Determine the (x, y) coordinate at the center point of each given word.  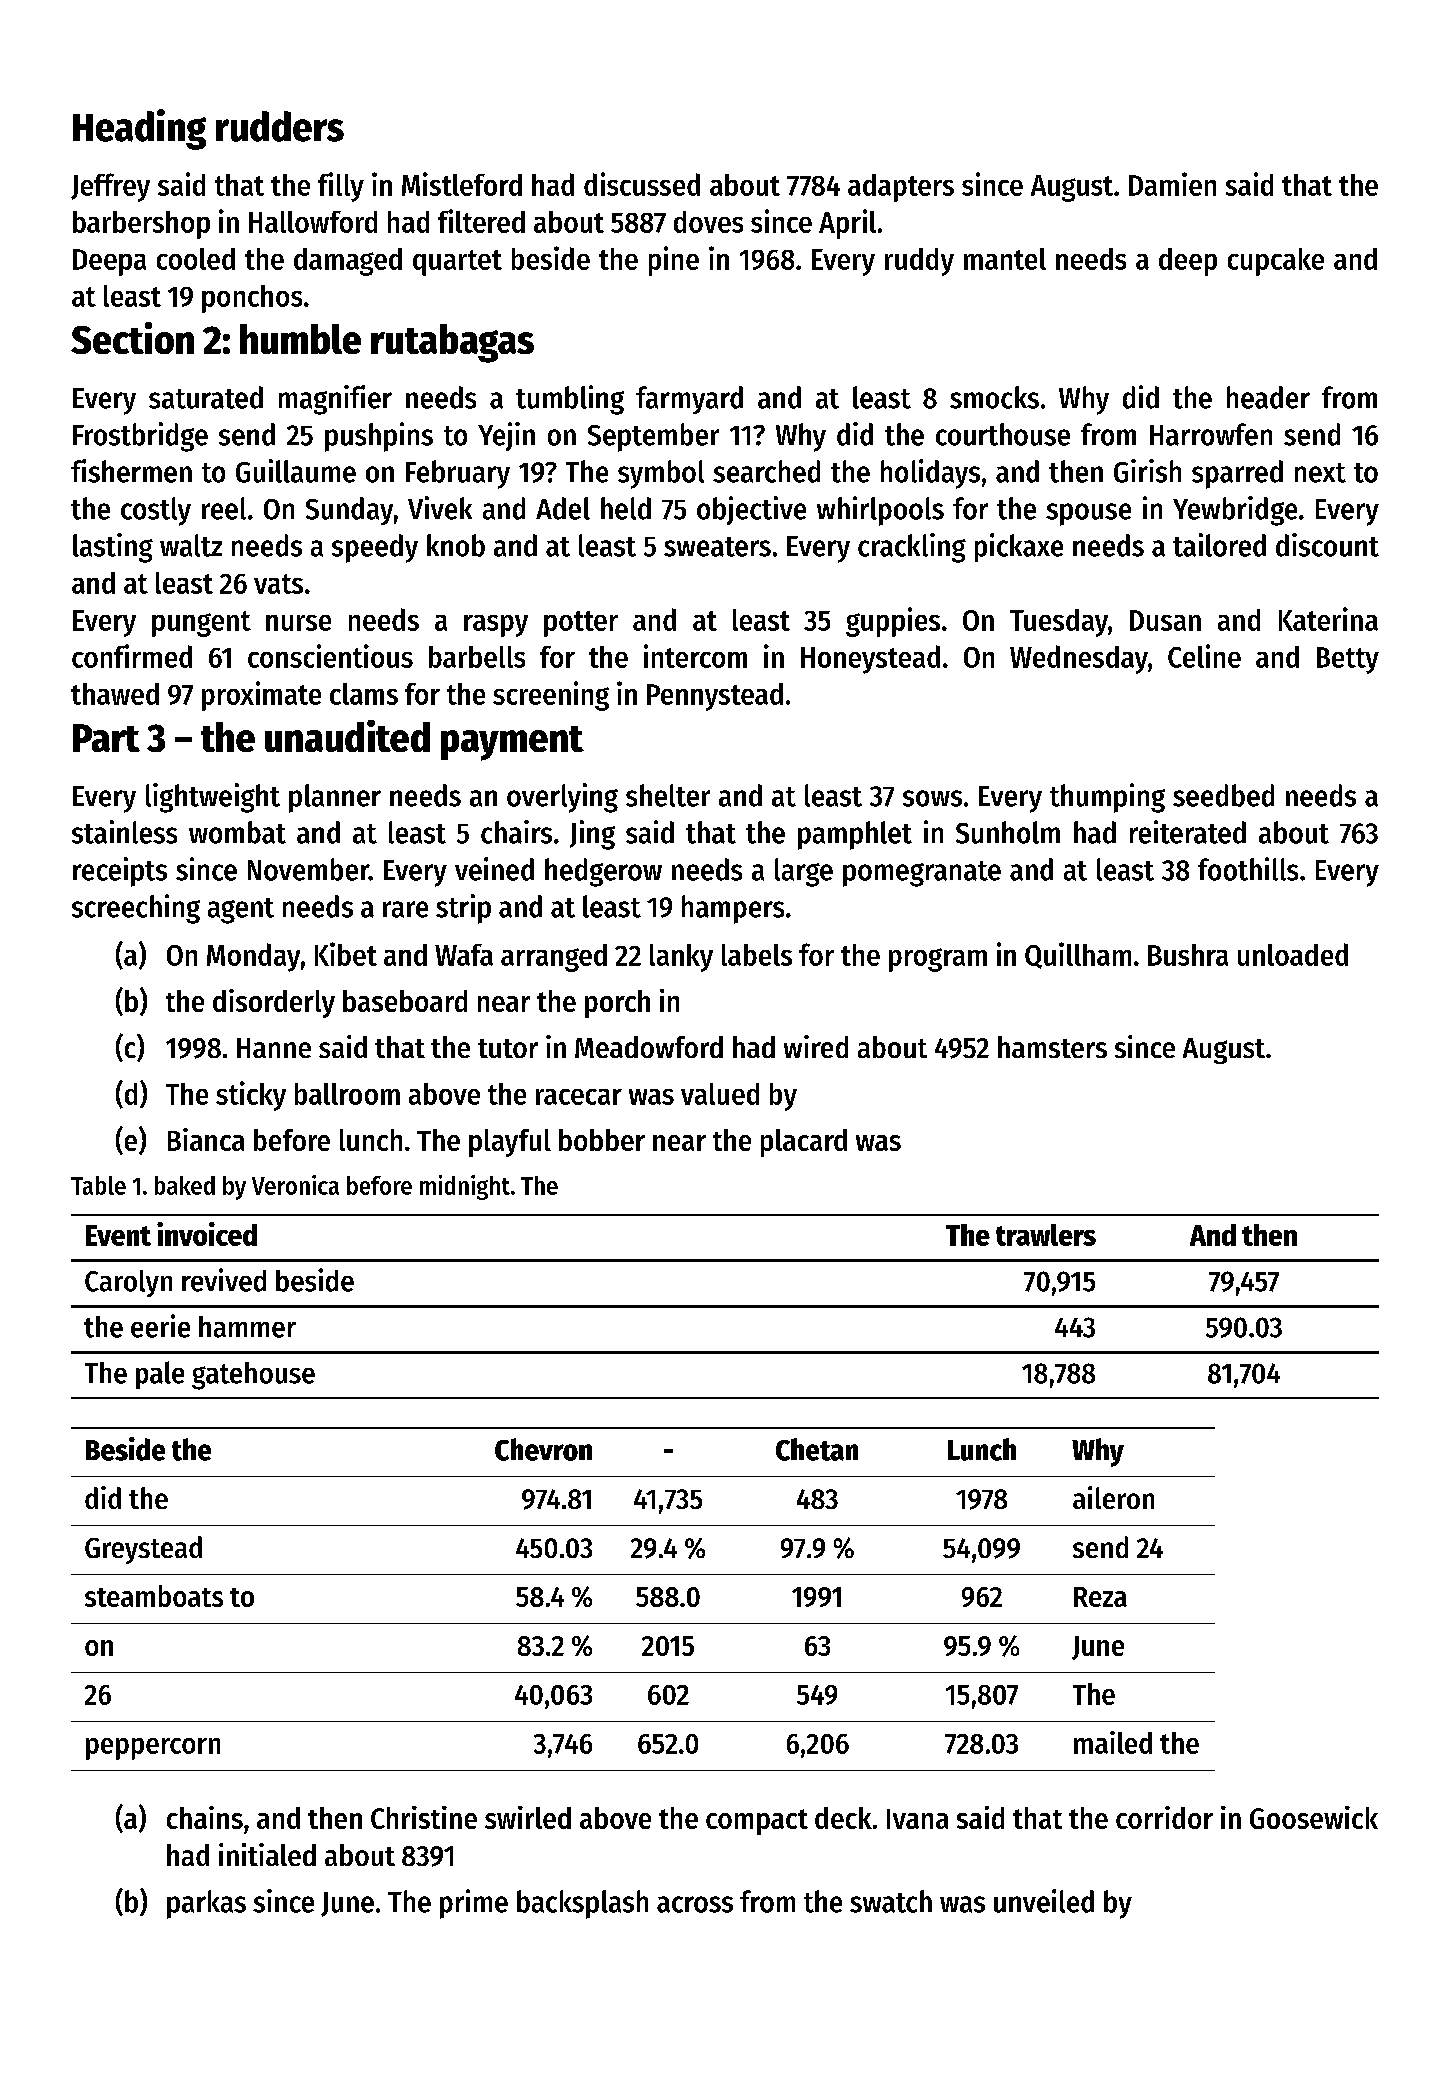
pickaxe (1019, 547)
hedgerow (603, 872)
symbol (661, 474)
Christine (424, 1817)
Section (132, 338)
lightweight (213, 798)
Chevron (543, 1449)
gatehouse (253, 1376)
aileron (1113, 1497)
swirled (528, 1817)
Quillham (1078, 955)
